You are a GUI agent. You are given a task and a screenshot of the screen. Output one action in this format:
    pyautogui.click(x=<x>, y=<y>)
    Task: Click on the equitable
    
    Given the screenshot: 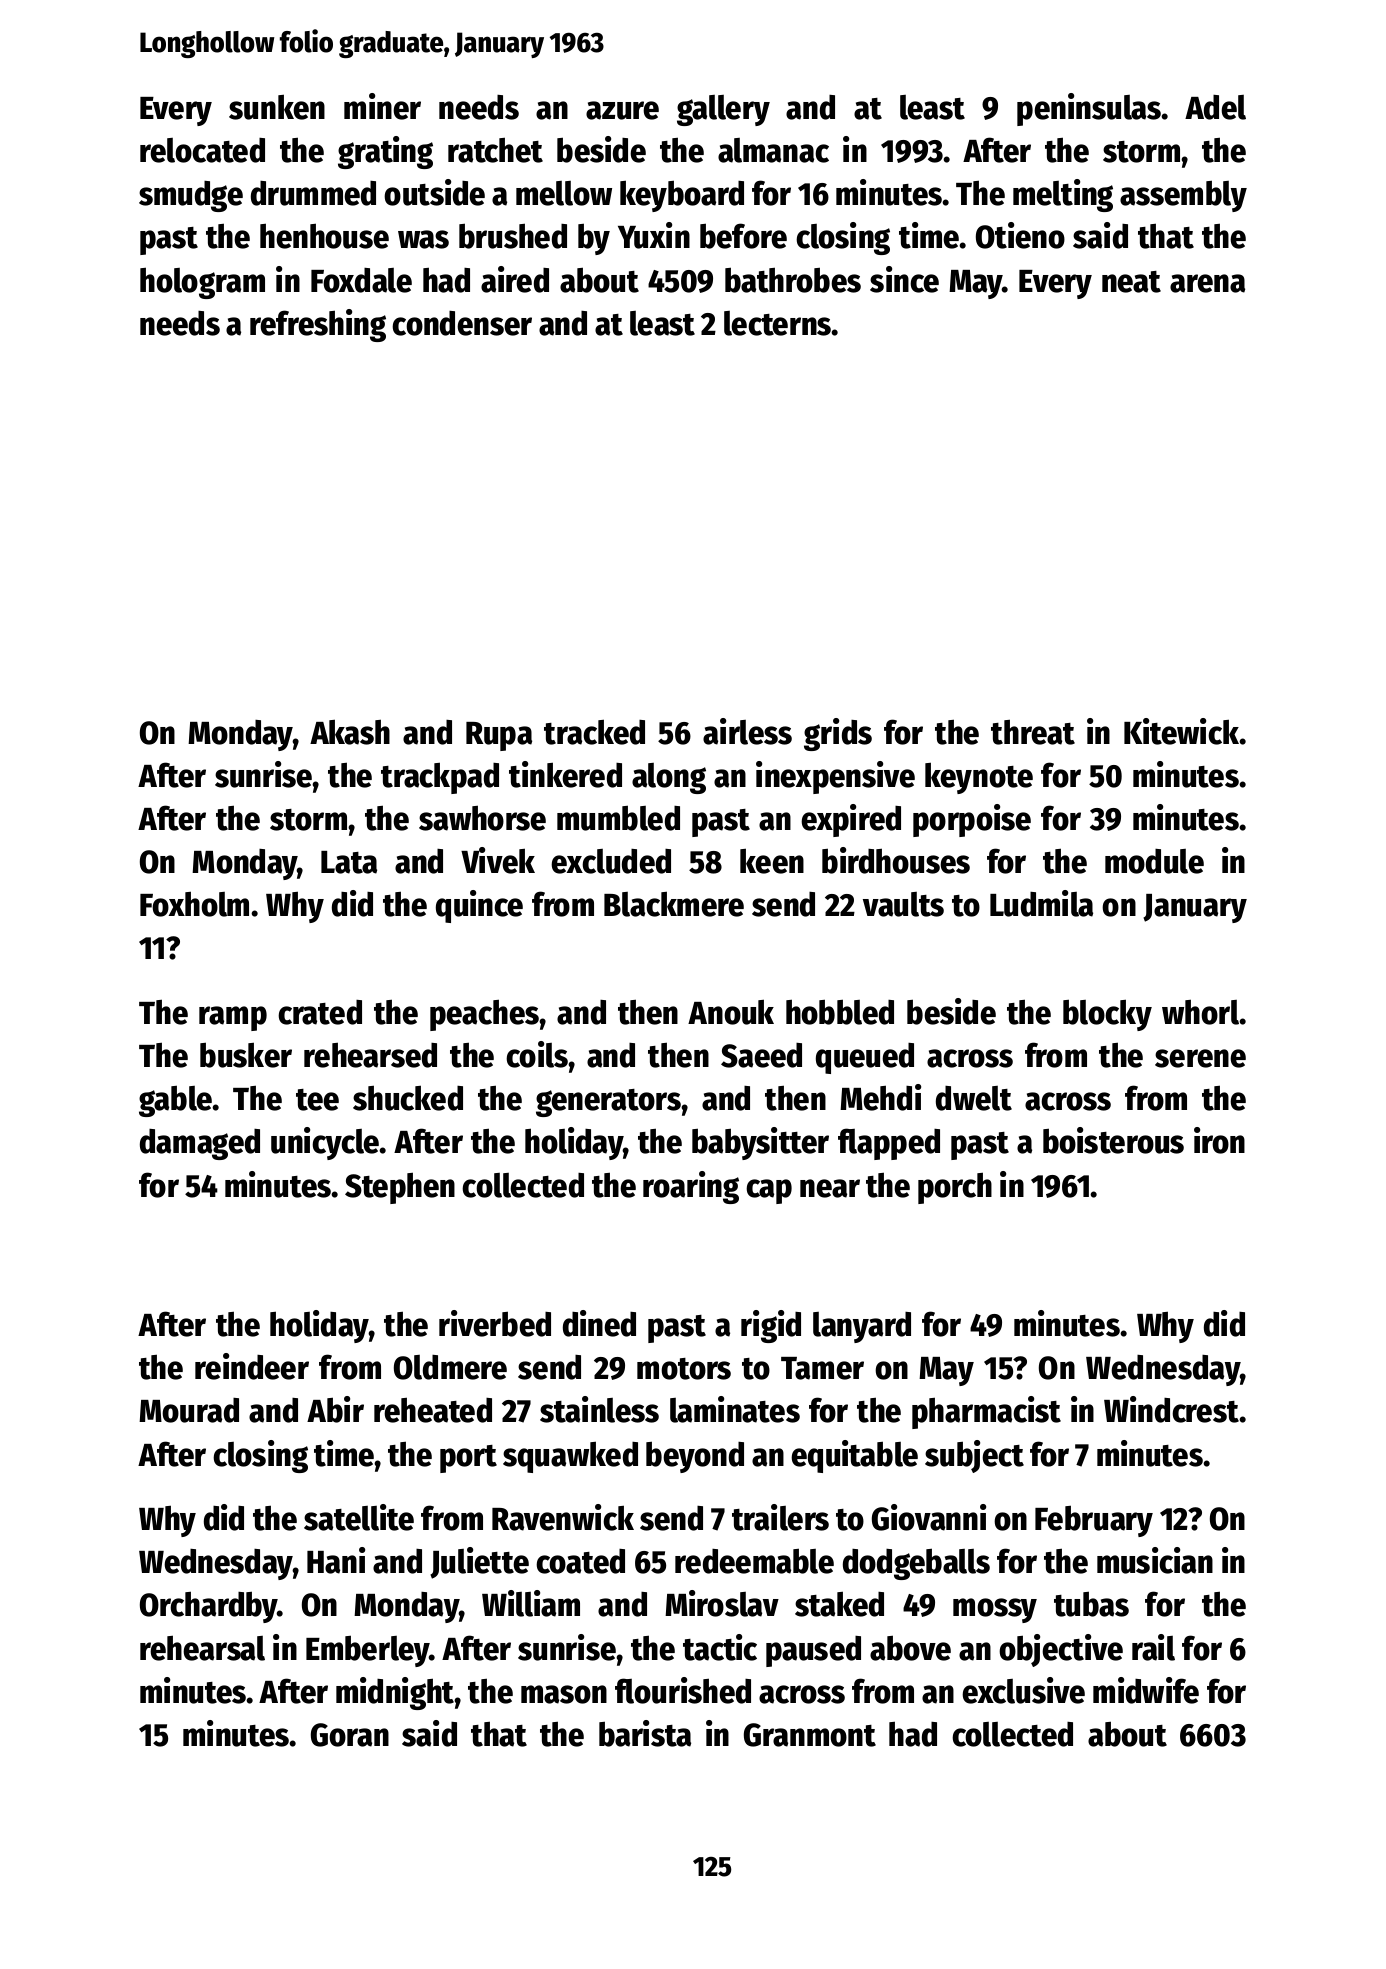 What is the action you would take?
    pyautogui.click(x=854, y=1456)
